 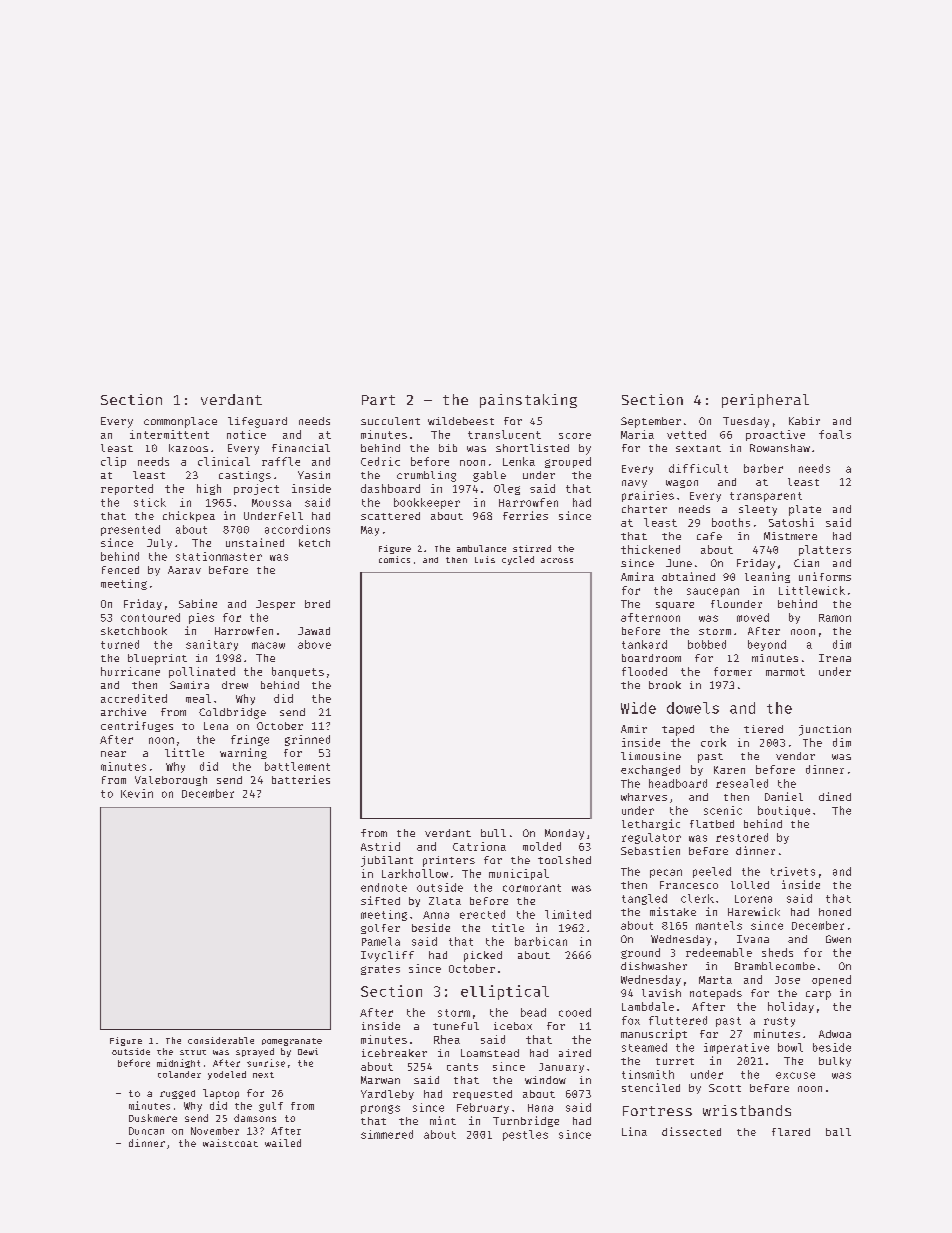 What do you see at coordinates (525, 1135) in the screenshot?
I see `pestles` at bounding box center [525, 1135].
